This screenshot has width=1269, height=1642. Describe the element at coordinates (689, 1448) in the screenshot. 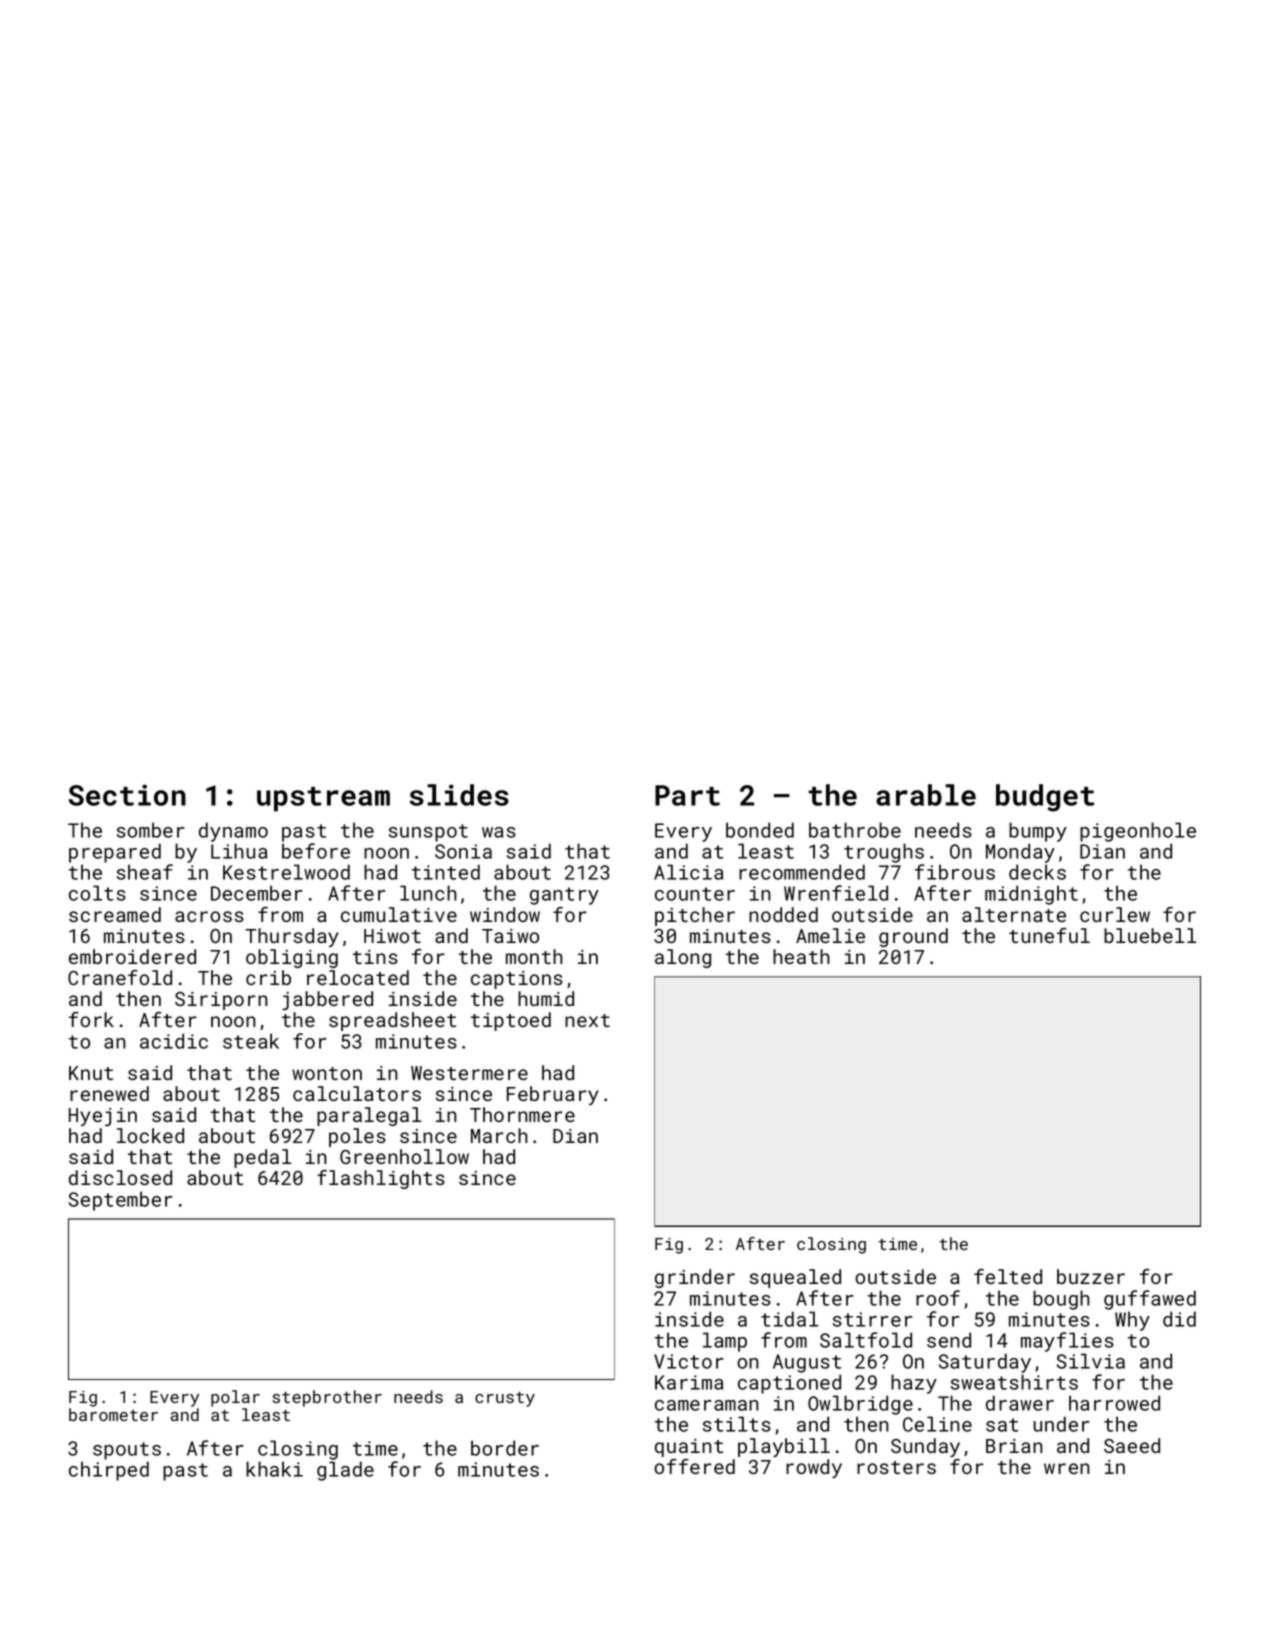

I see `quaint` at that location.
